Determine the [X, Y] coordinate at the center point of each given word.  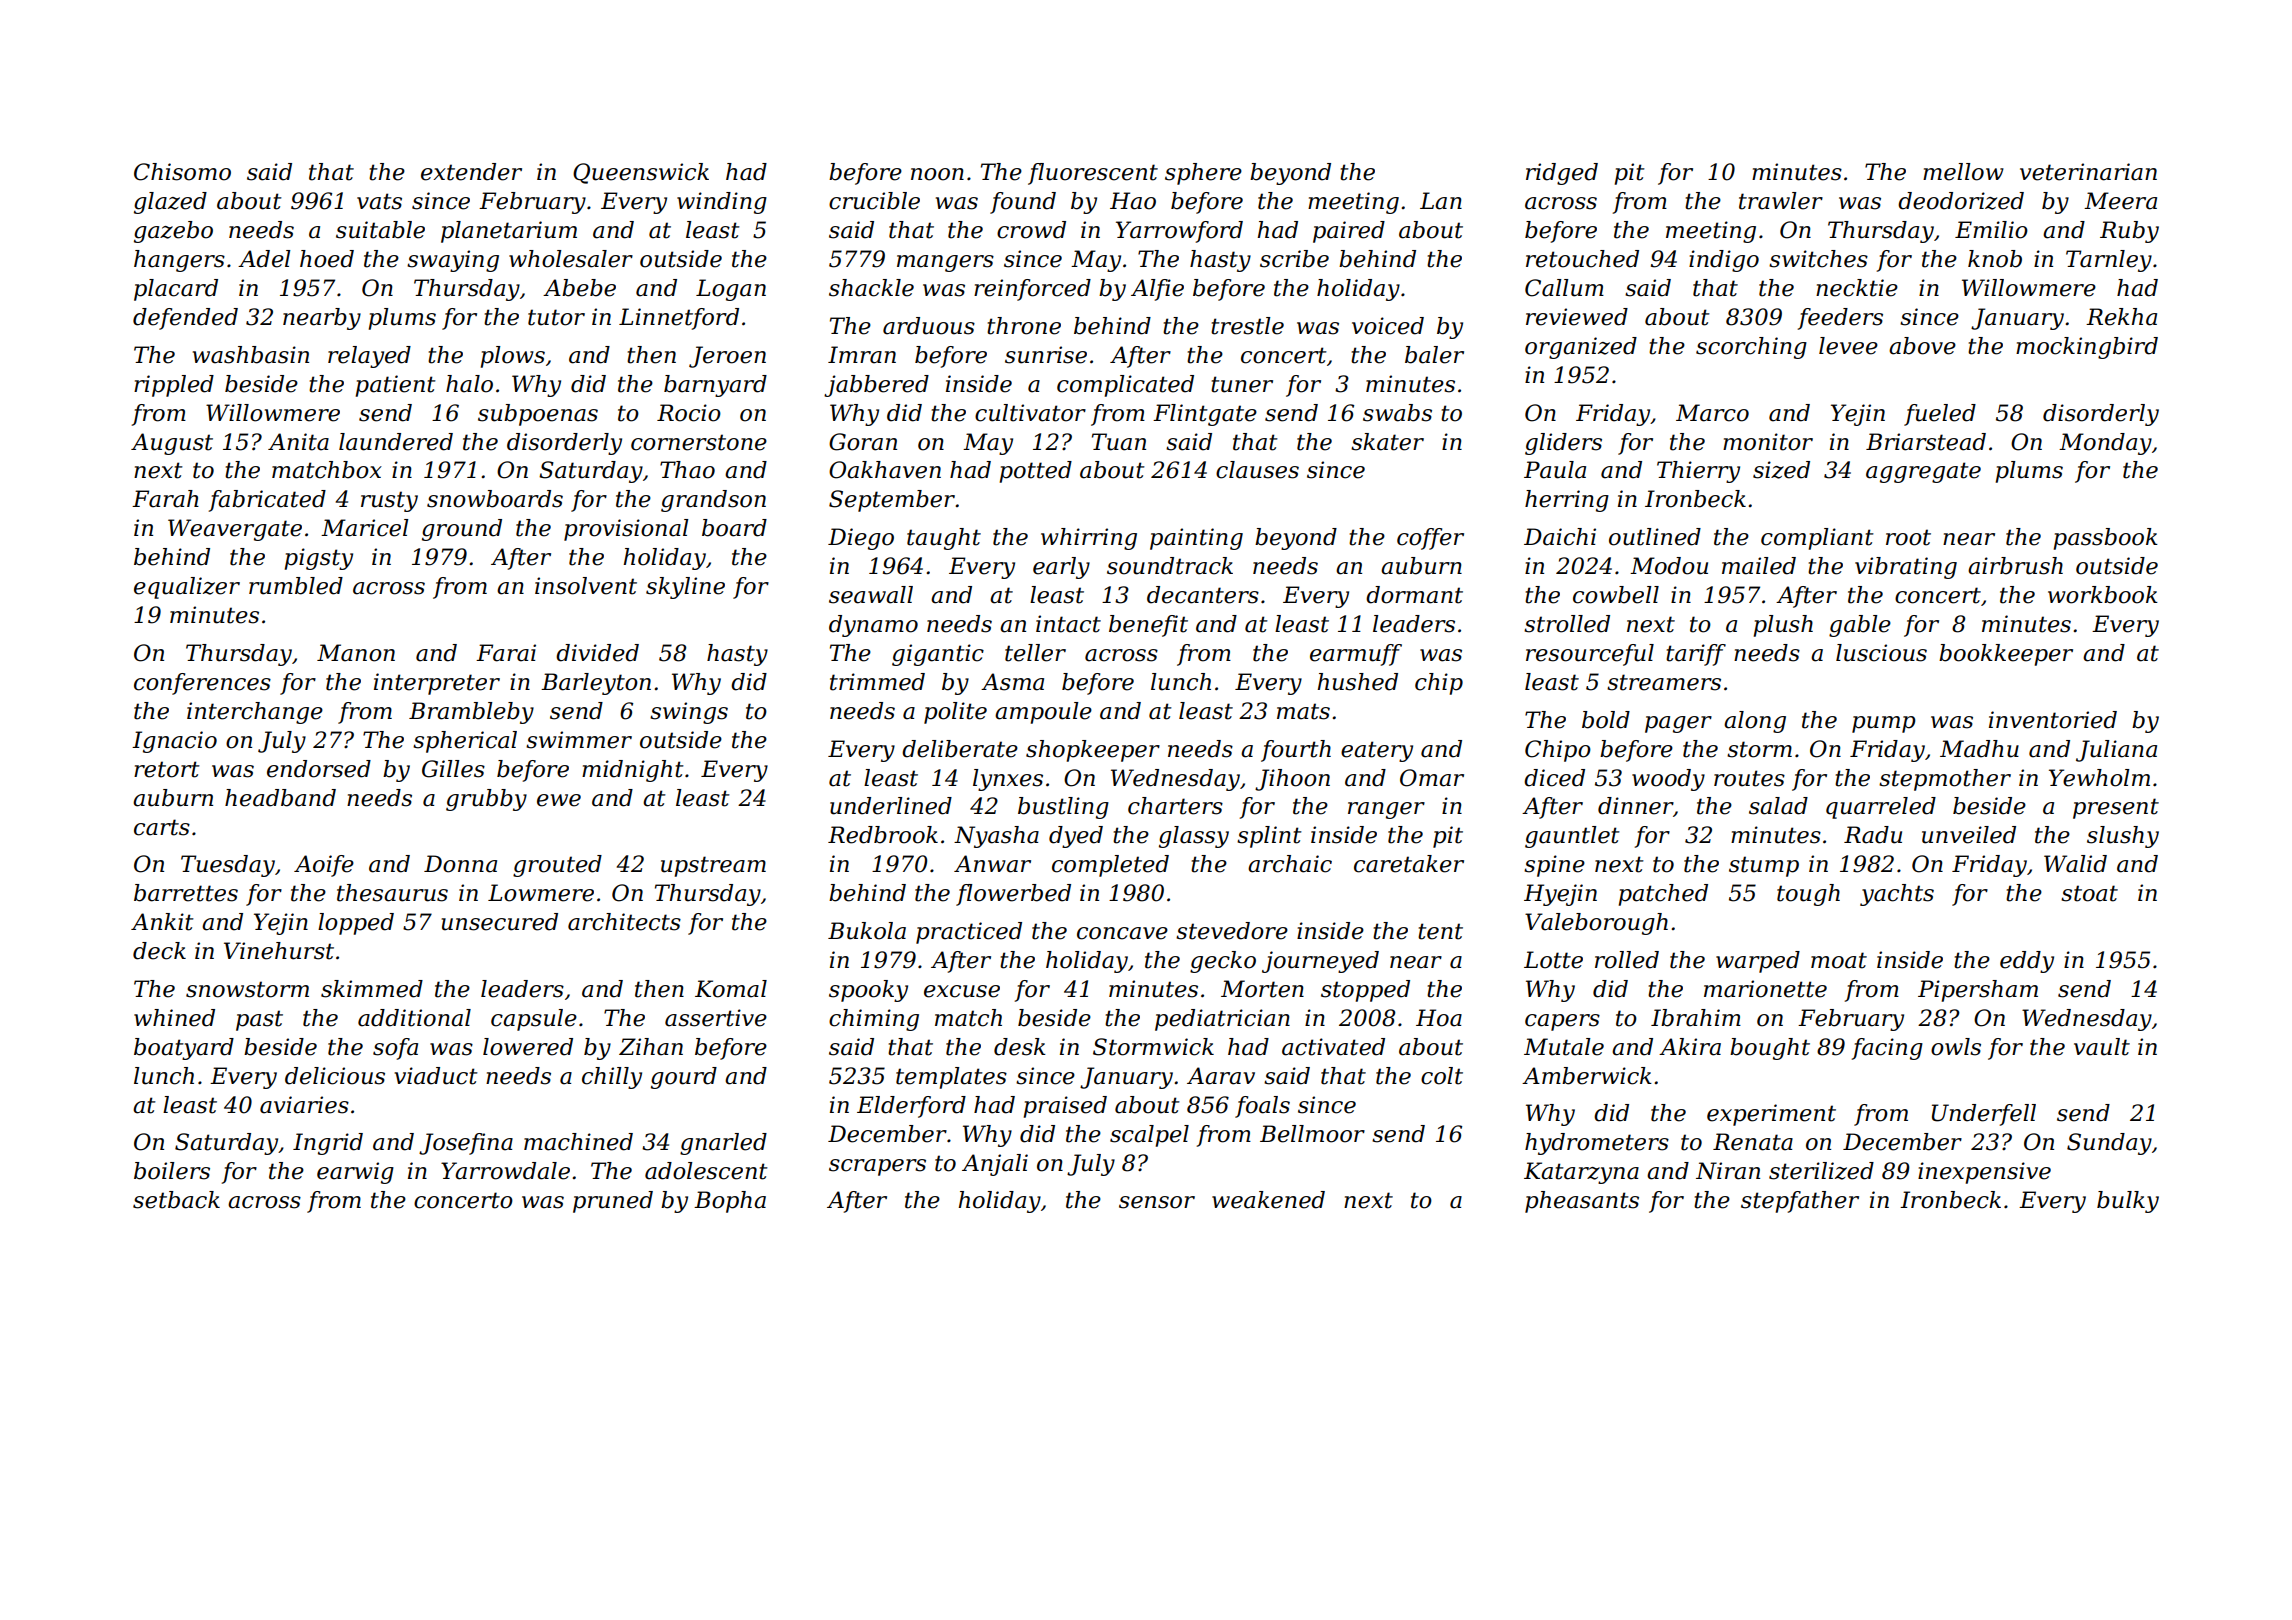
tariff [1696, 655]
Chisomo [182, 172]
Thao [687, 470]
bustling [1063, 808]
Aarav [1221, 1076]
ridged [1562, 174]
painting [1196, 539]
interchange [255, 713]
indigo [1724, 261]
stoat [2089, 893]
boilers [172, 1171]
